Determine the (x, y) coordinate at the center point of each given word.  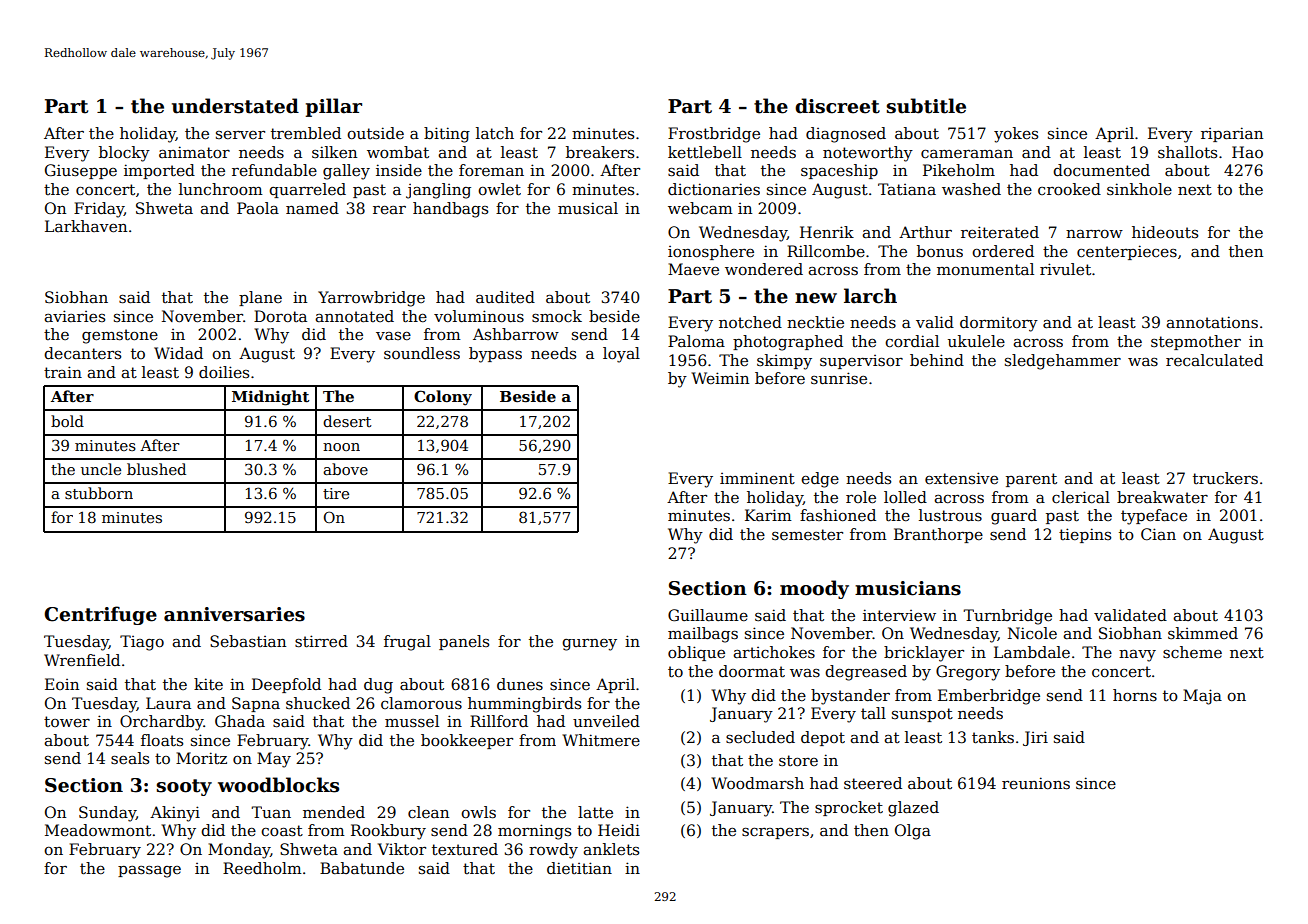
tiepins (1085, 535)
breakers (600, 152)
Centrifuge (100, 615)
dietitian (579, 868)
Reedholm (262, 868)
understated (235, 106)
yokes (1016, 135)
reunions (1036, 783)
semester (807, 535)
